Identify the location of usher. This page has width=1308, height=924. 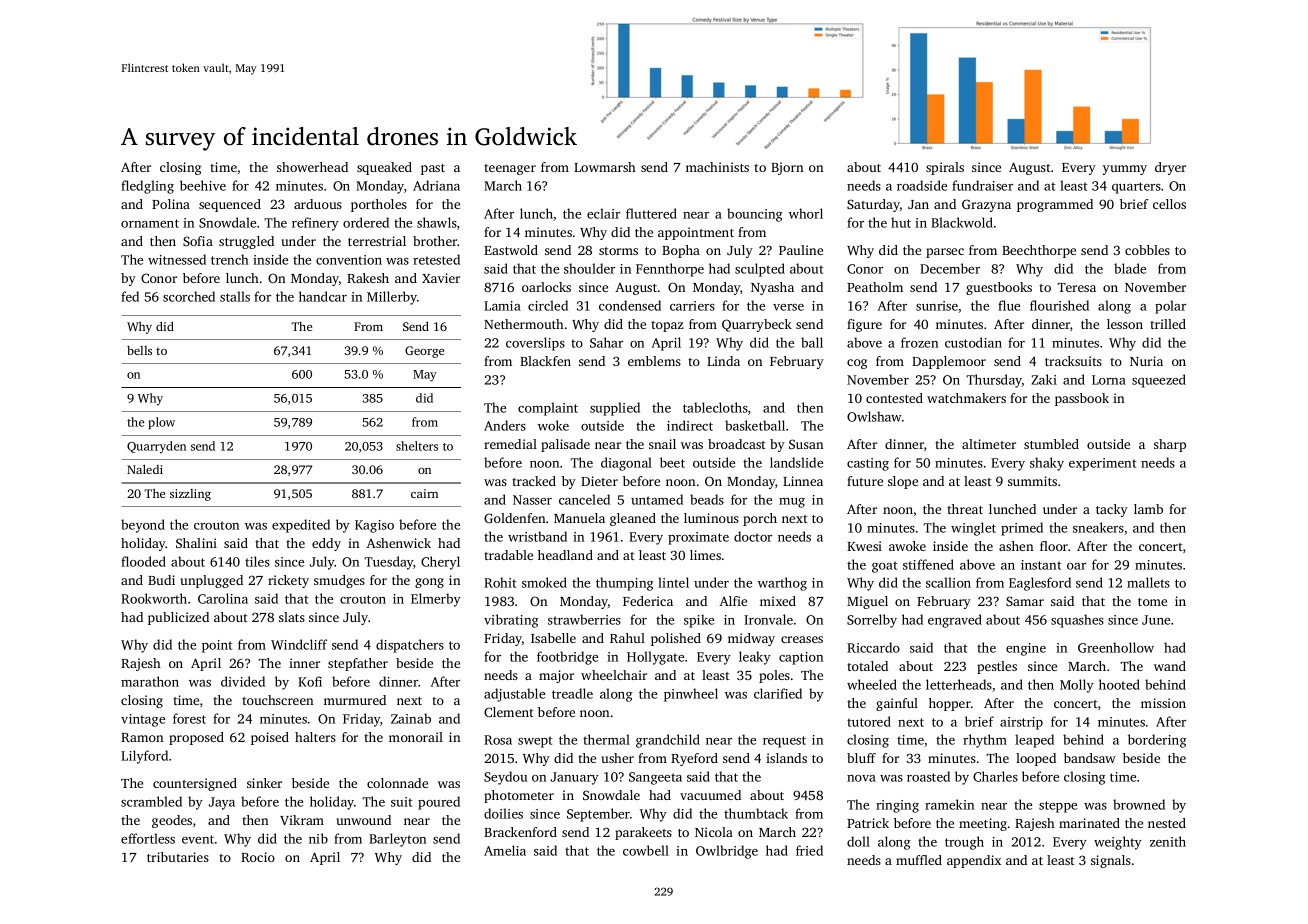
(618, 758).
